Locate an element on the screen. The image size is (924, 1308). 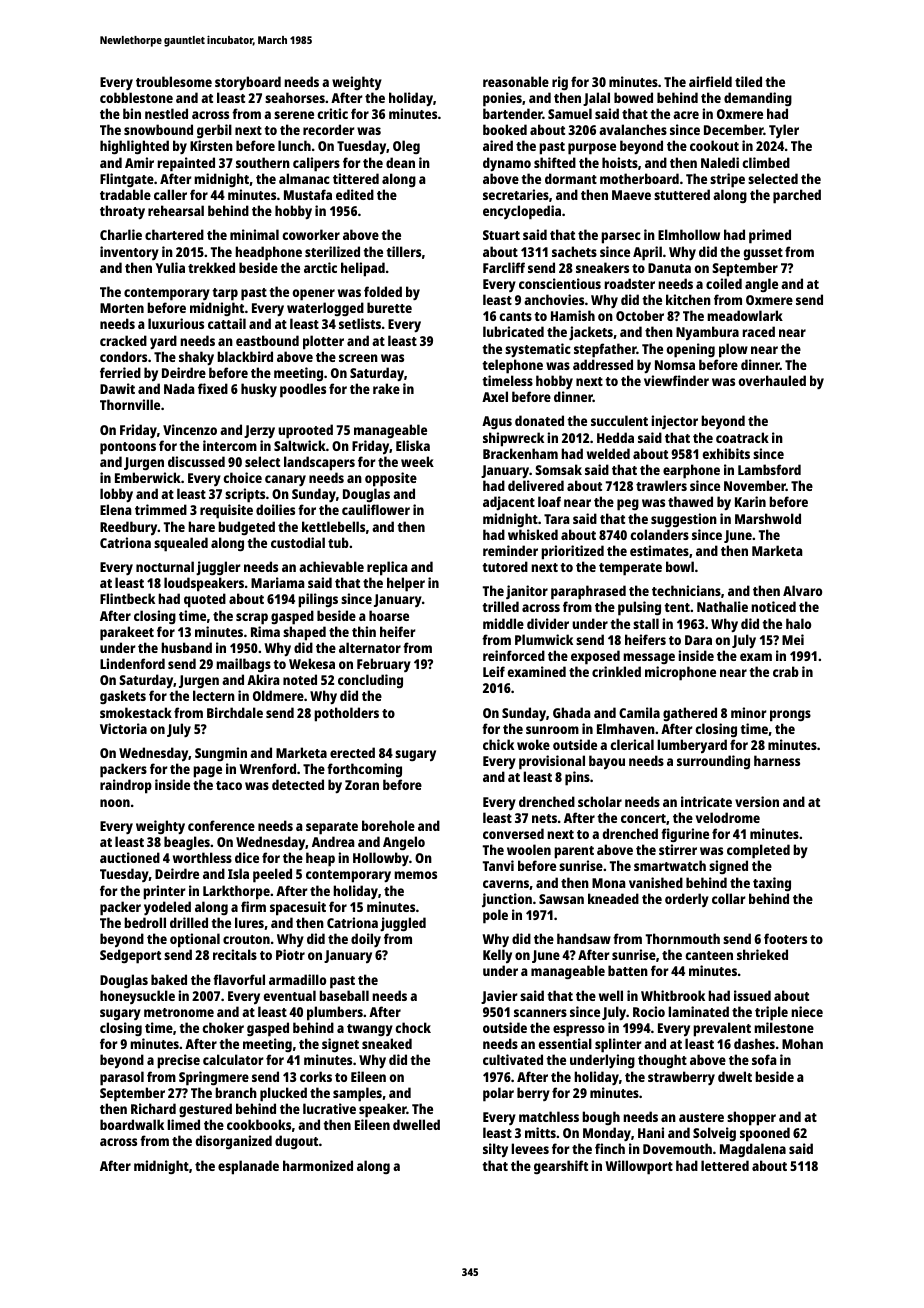
dean is located at coordinates (400, 162).
